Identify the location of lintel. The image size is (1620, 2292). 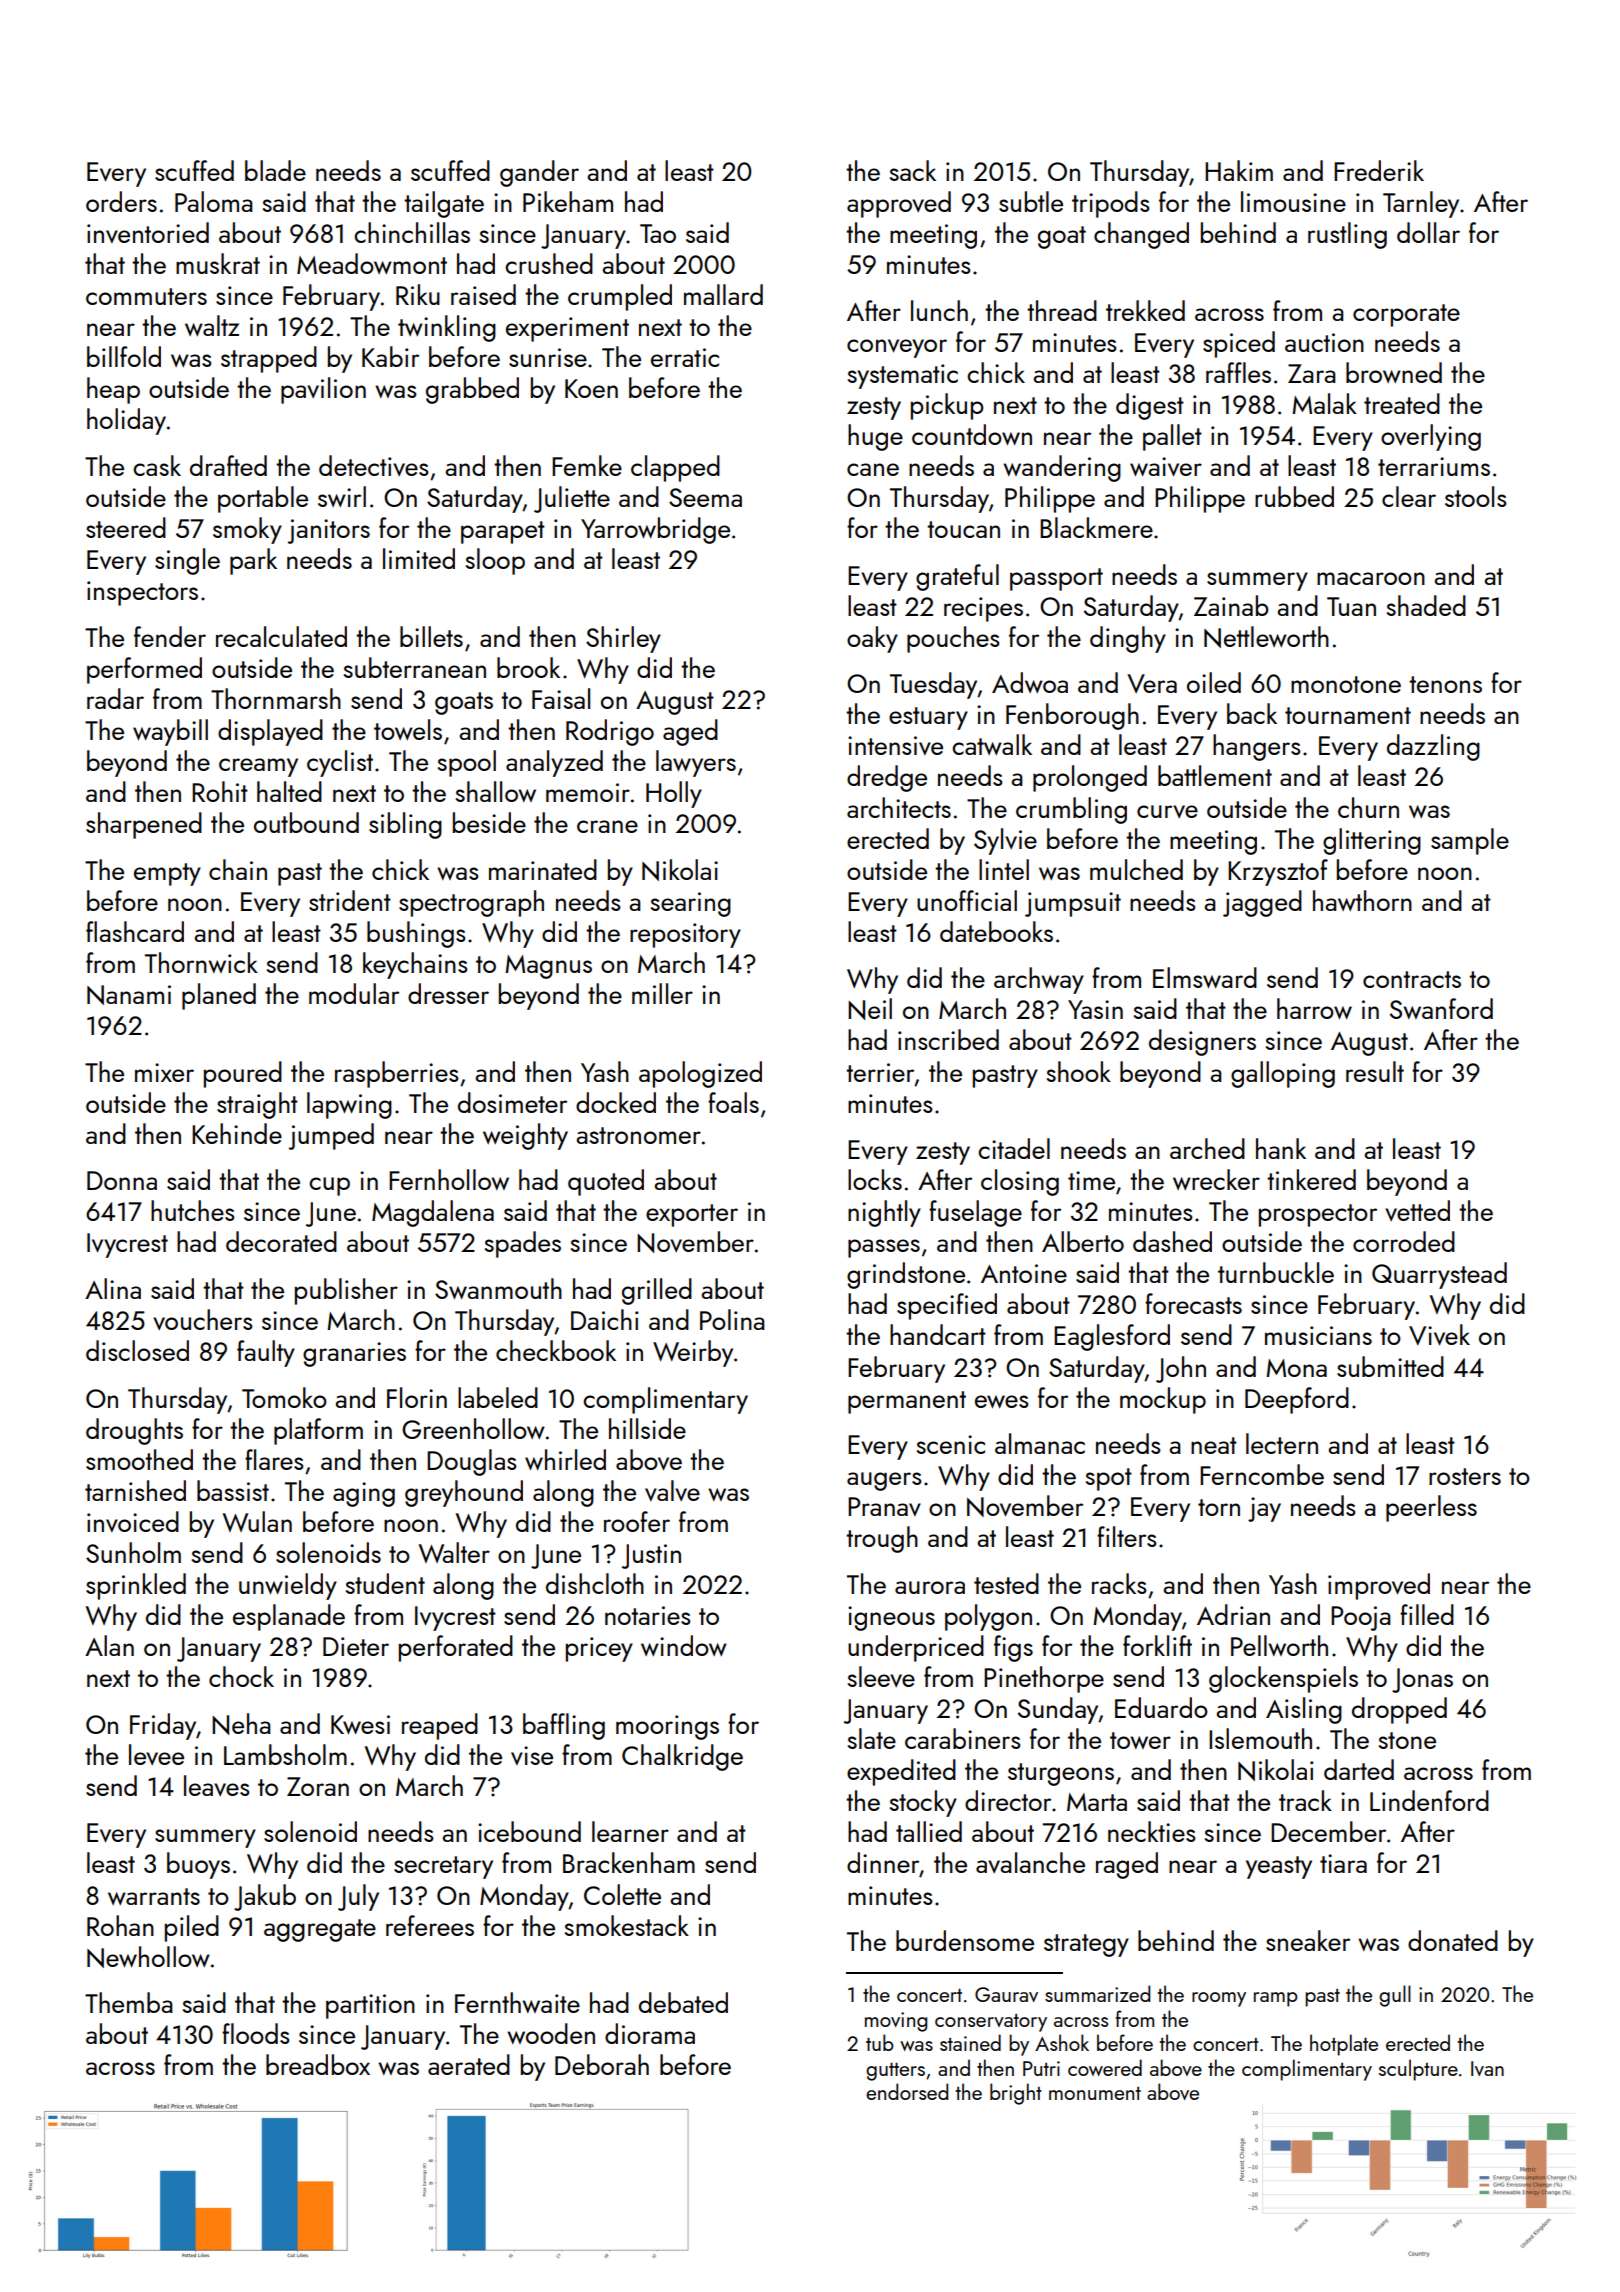
(1004, 869).
